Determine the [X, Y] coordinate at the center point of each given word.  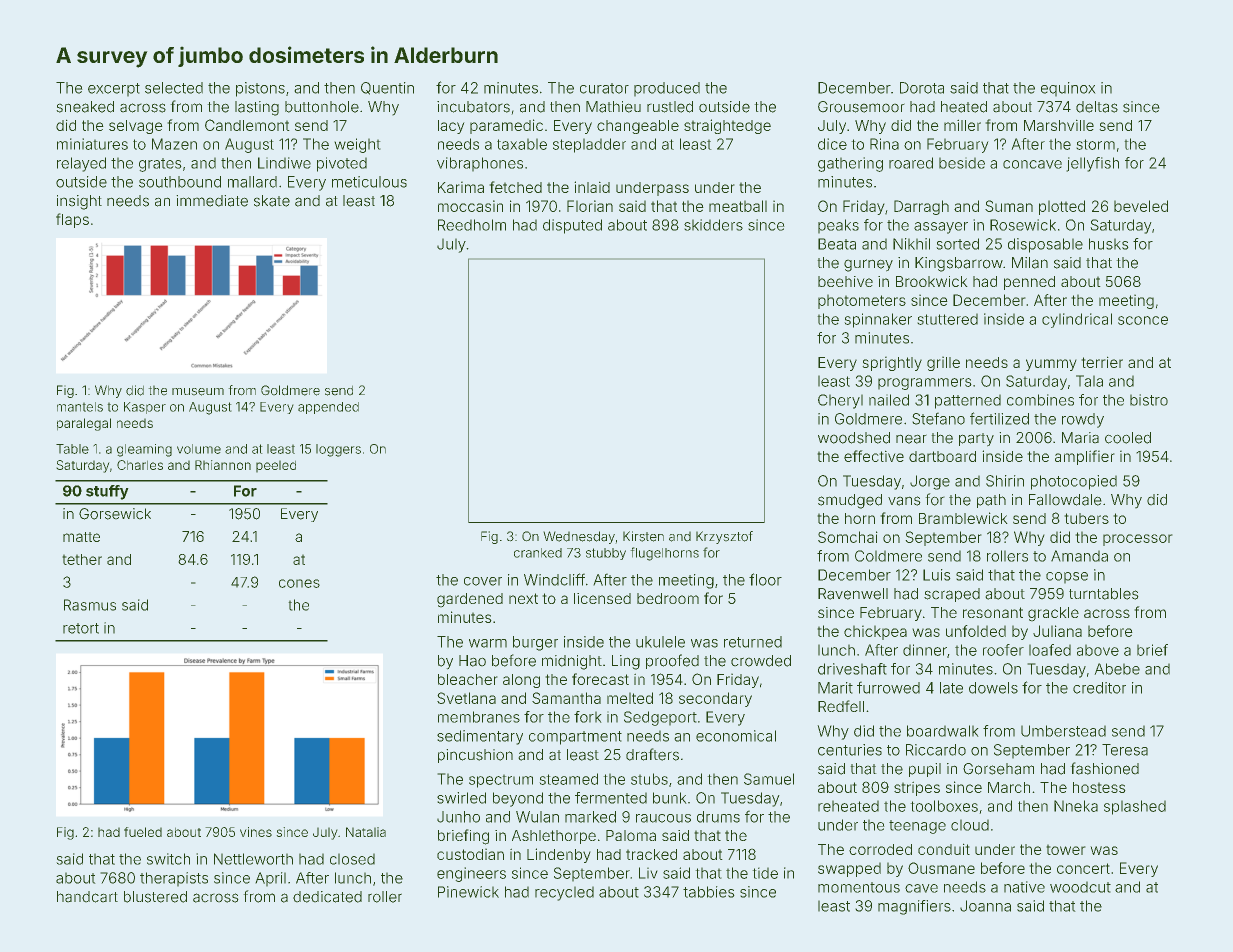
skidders [713, 225]
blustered [155, 897]
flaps [72, 220]
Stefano [938, 418]
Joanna [985, 906]
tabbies [709, 892]
